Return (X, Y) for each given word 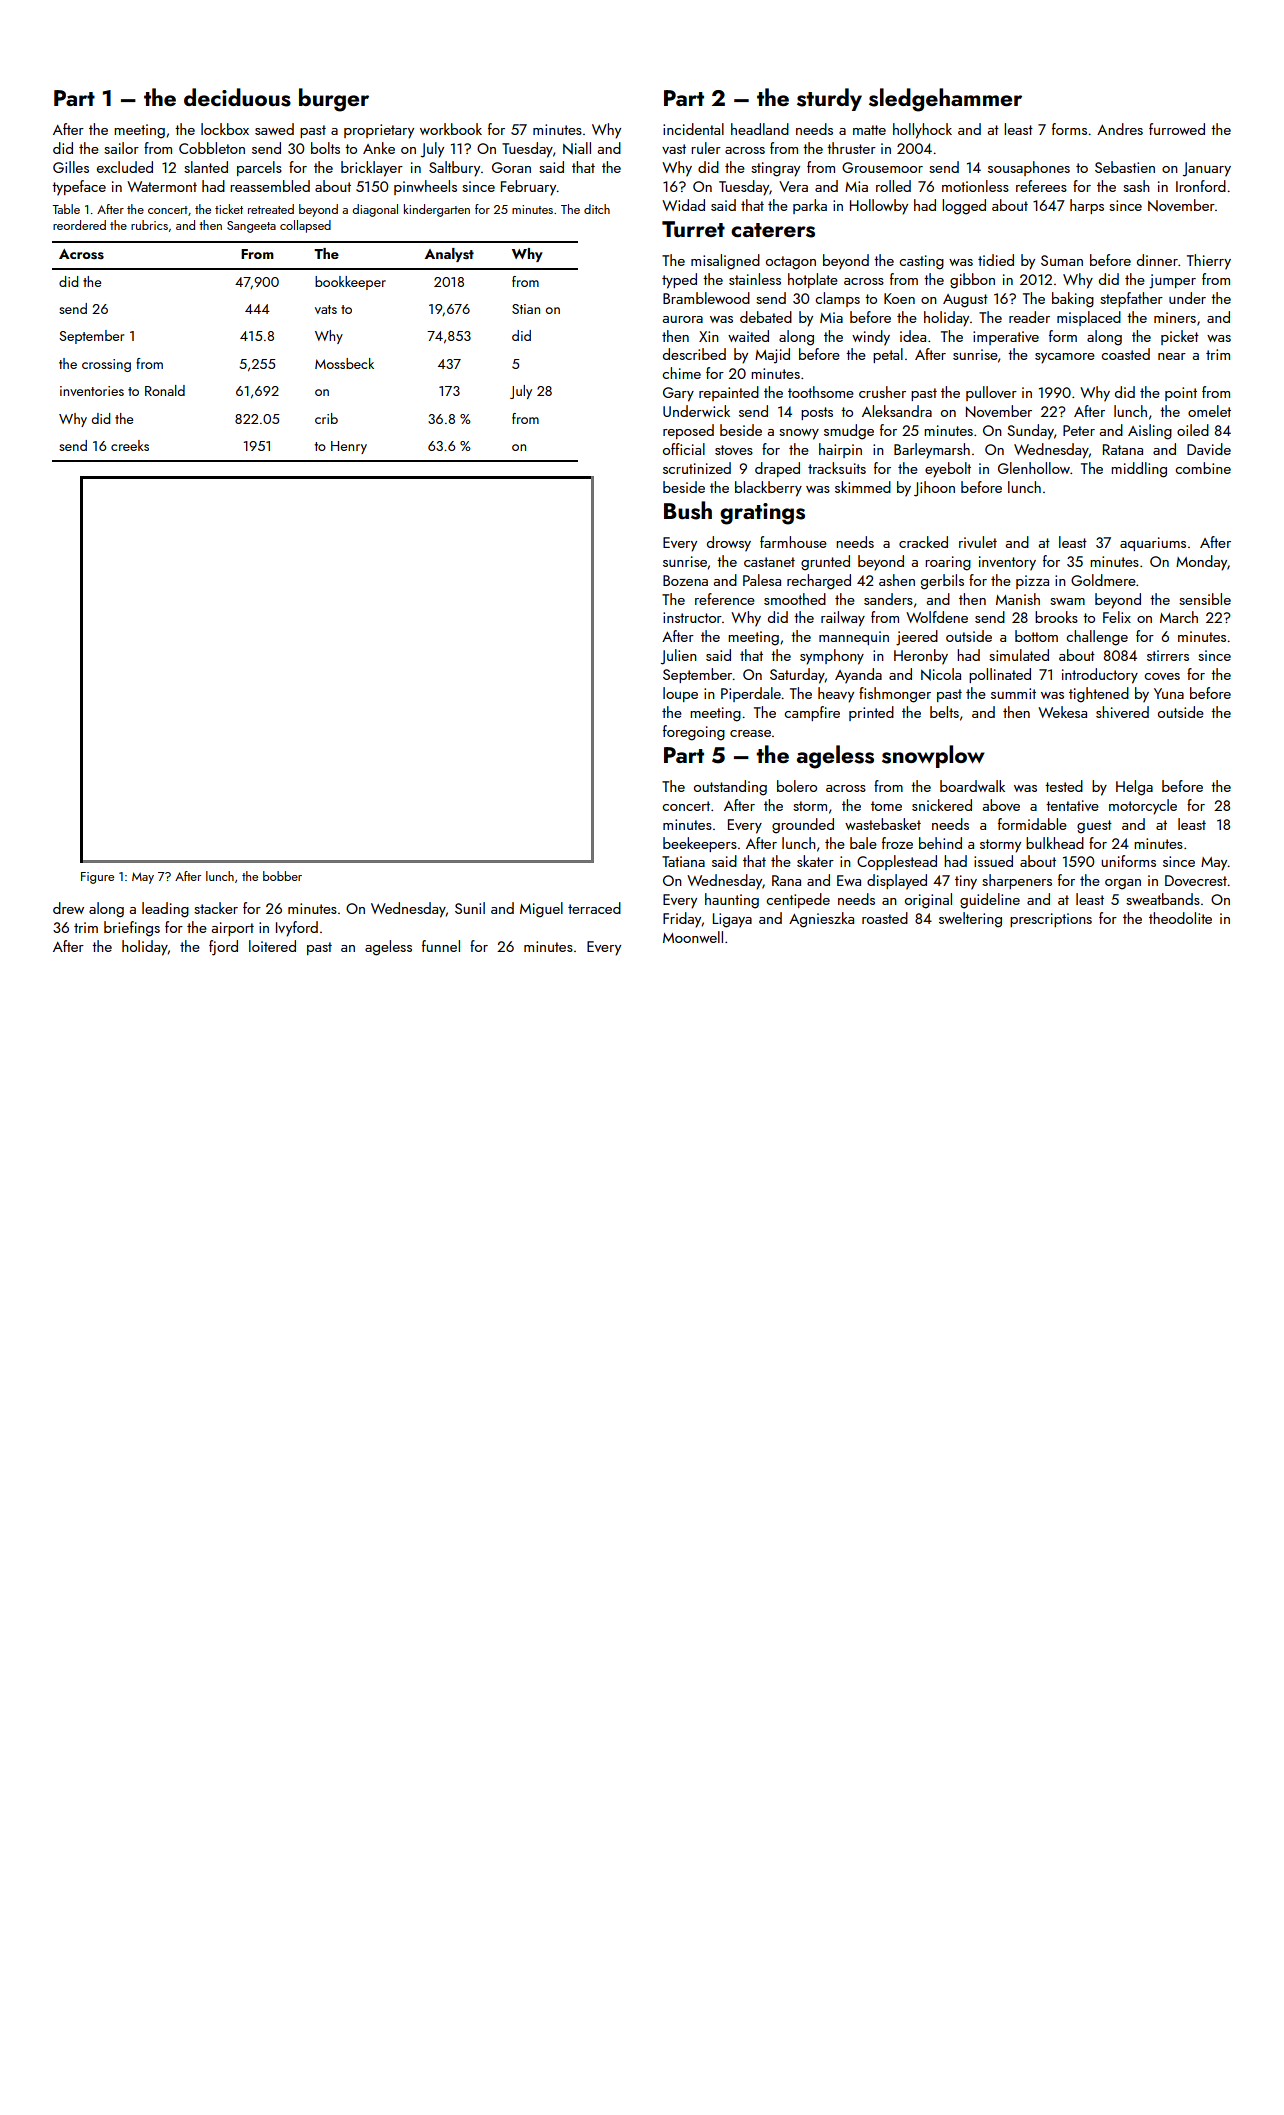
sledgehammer (945, 100)
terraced (594, 908)
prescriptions (1051, 920)
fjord (223, 948)
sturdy (829, 99)
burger (334, 100)
